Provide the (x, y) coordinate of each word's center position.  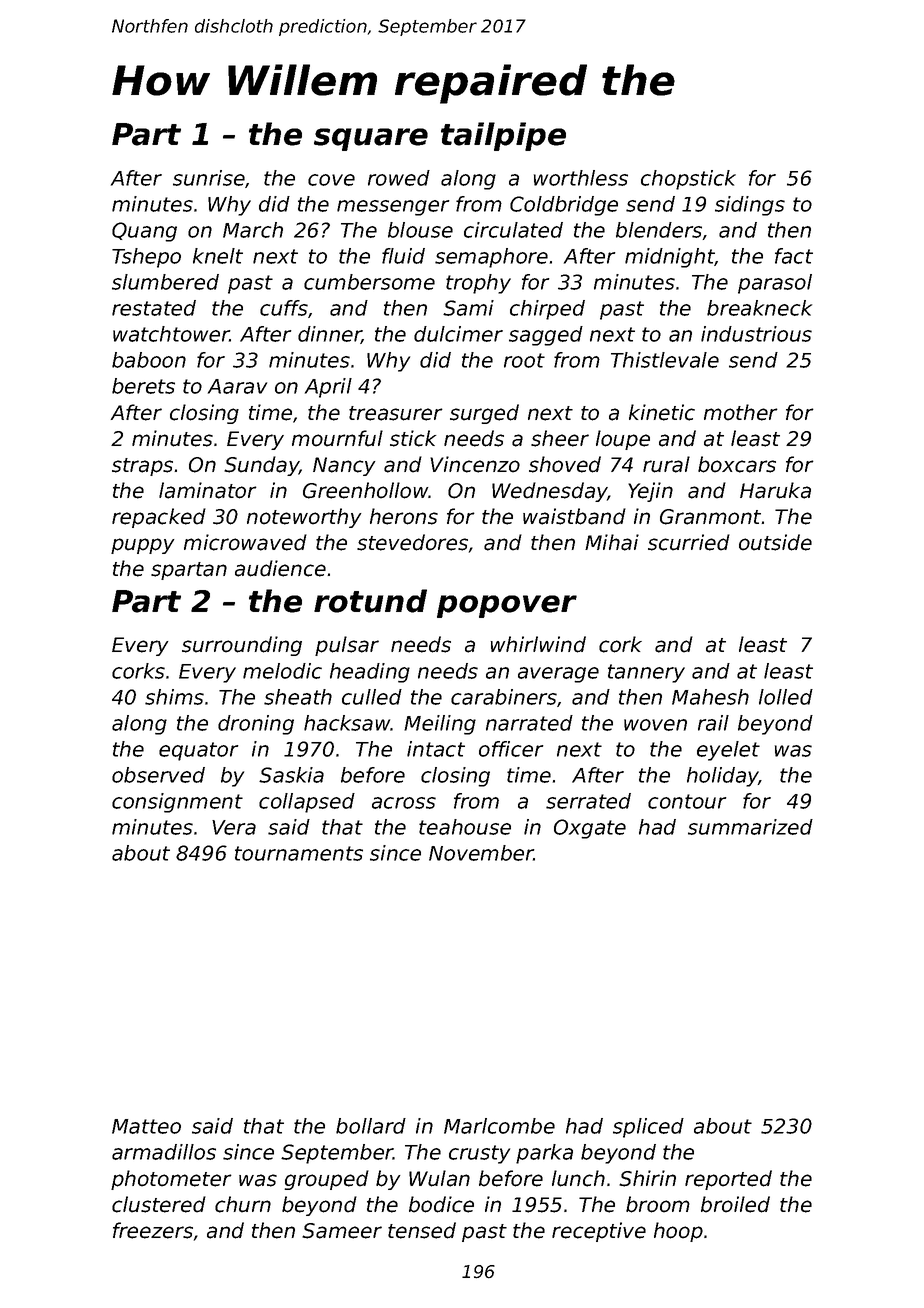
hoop (678, 1232)
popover (507, 606)
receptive (599, 1232)
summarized (750, 827)
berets (143, 386)
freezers (153, 1230)
